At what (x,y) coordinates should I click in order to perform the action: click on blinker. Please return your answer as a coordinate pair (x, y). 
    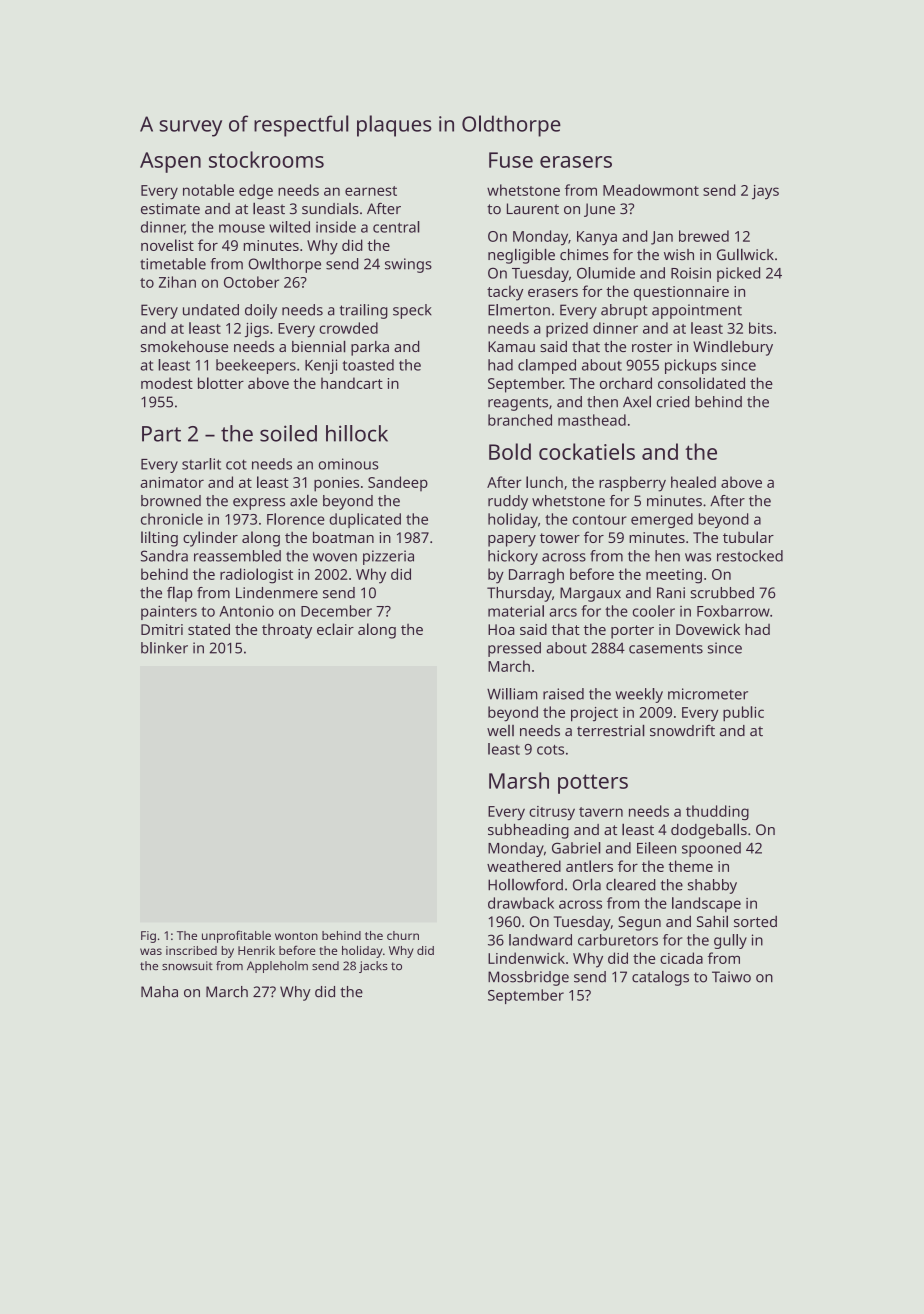
    Looking at the image, I should click on (164, 648).
